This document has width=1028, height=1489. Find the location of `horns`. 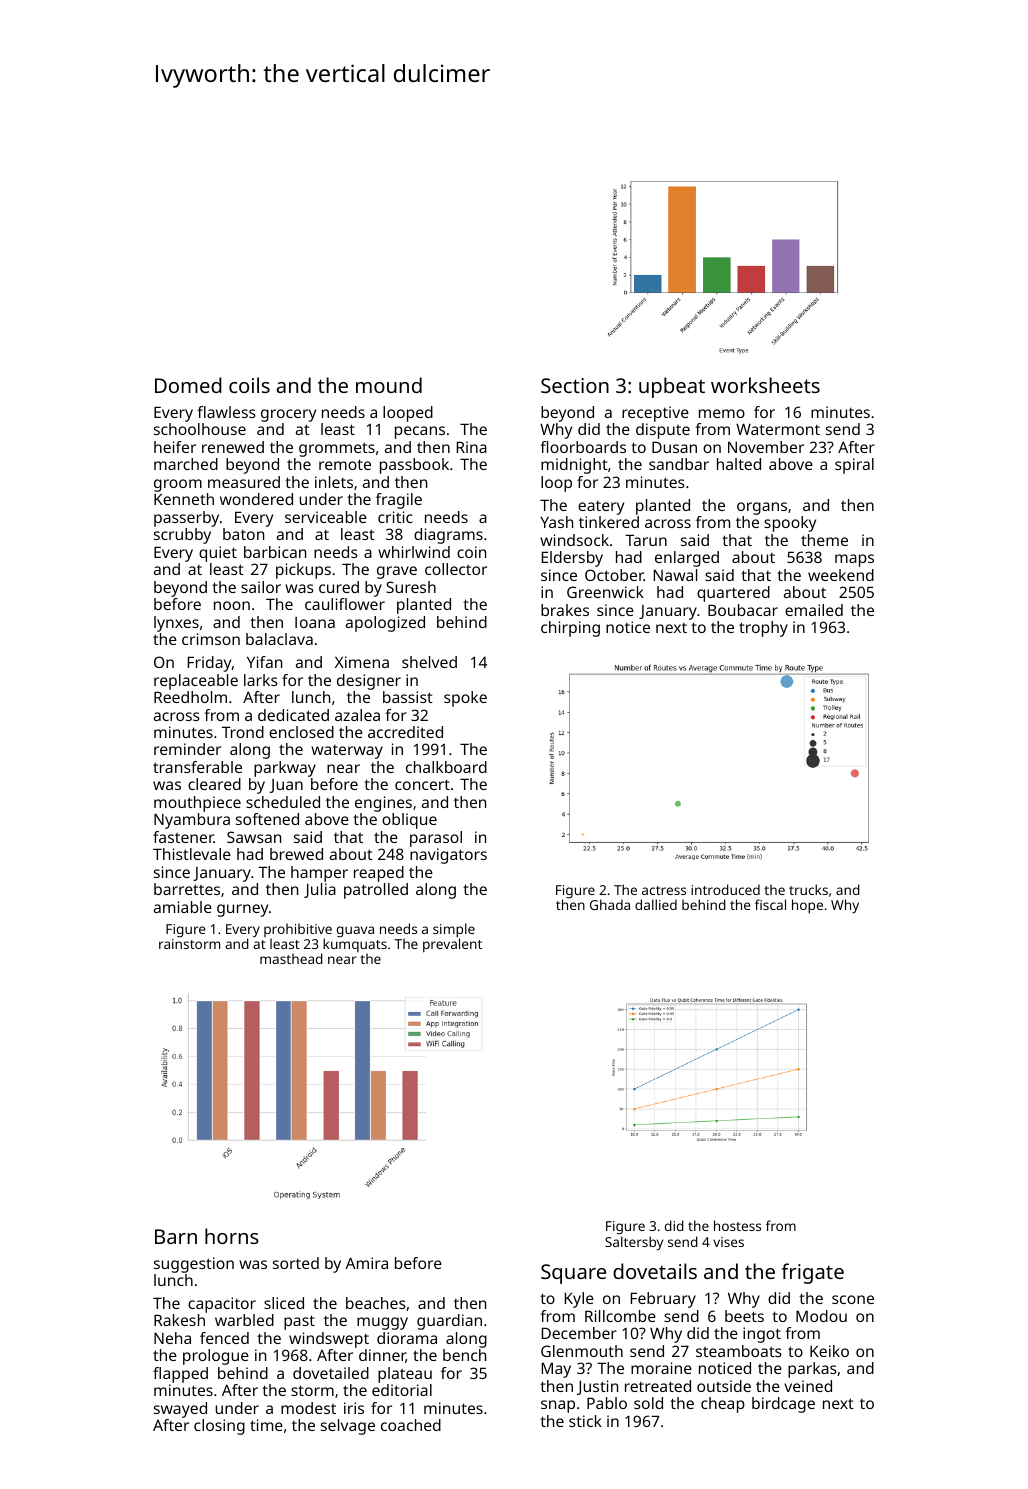

horns is located at coordinates (232, 1236).
